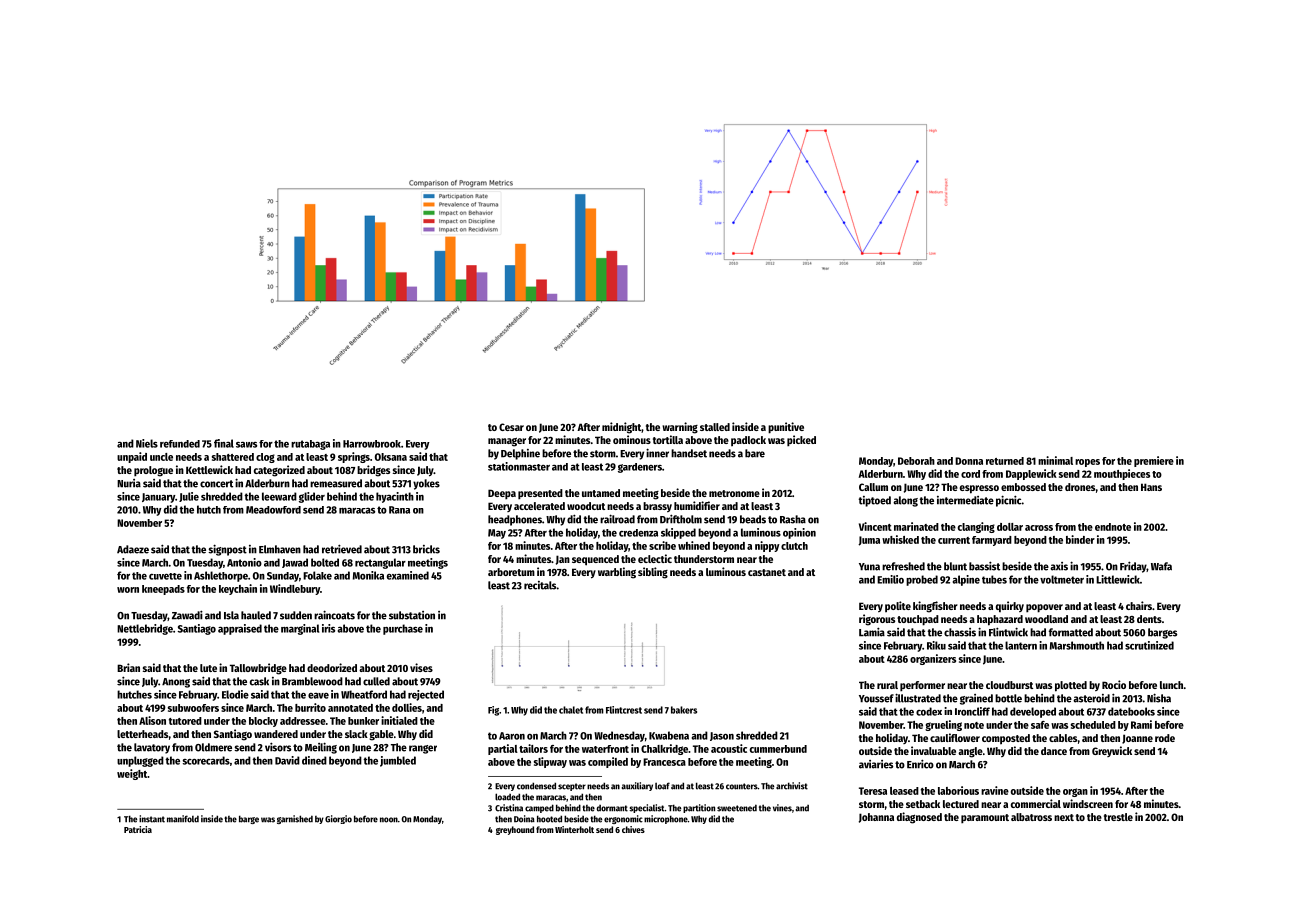 The image size is (1308, 924). What do you see at coordinates (511, 427) in the document?
I see `Cesar` at bounding box center [511, 427].
